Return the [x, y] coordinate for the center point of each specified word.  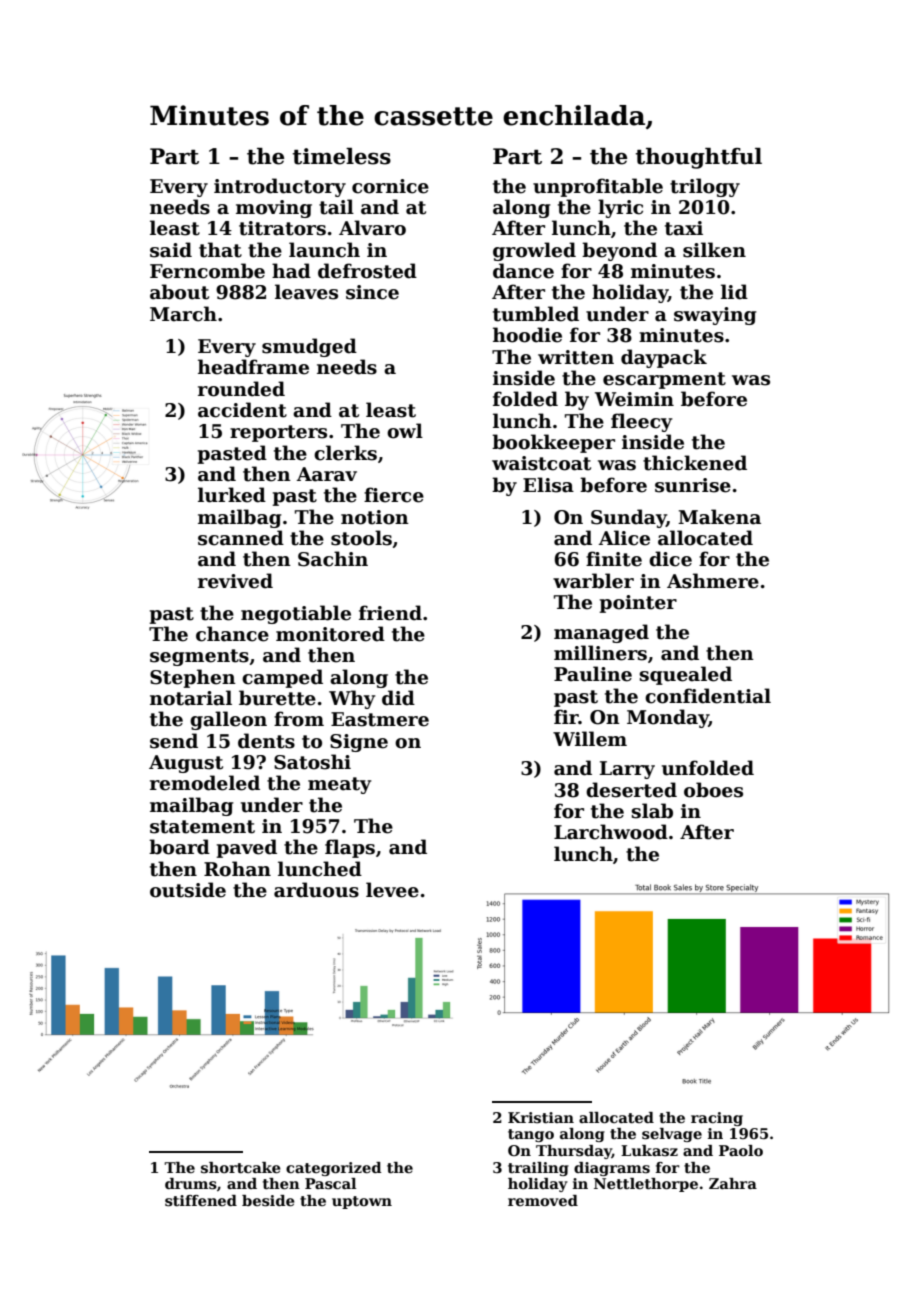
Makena [719, 517]
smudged [309, 347]
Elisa [548, 485]
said [171, 250]
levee [392, 890]
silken [714, 250]
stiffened [201, 1201]
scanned [241, 538]
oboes [713, 790]
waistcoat [541, 463]
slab [652, 811]
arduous [316, 890]
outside [188, 890]
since [372, 292]
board [179, 847]
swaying [715, 316]
